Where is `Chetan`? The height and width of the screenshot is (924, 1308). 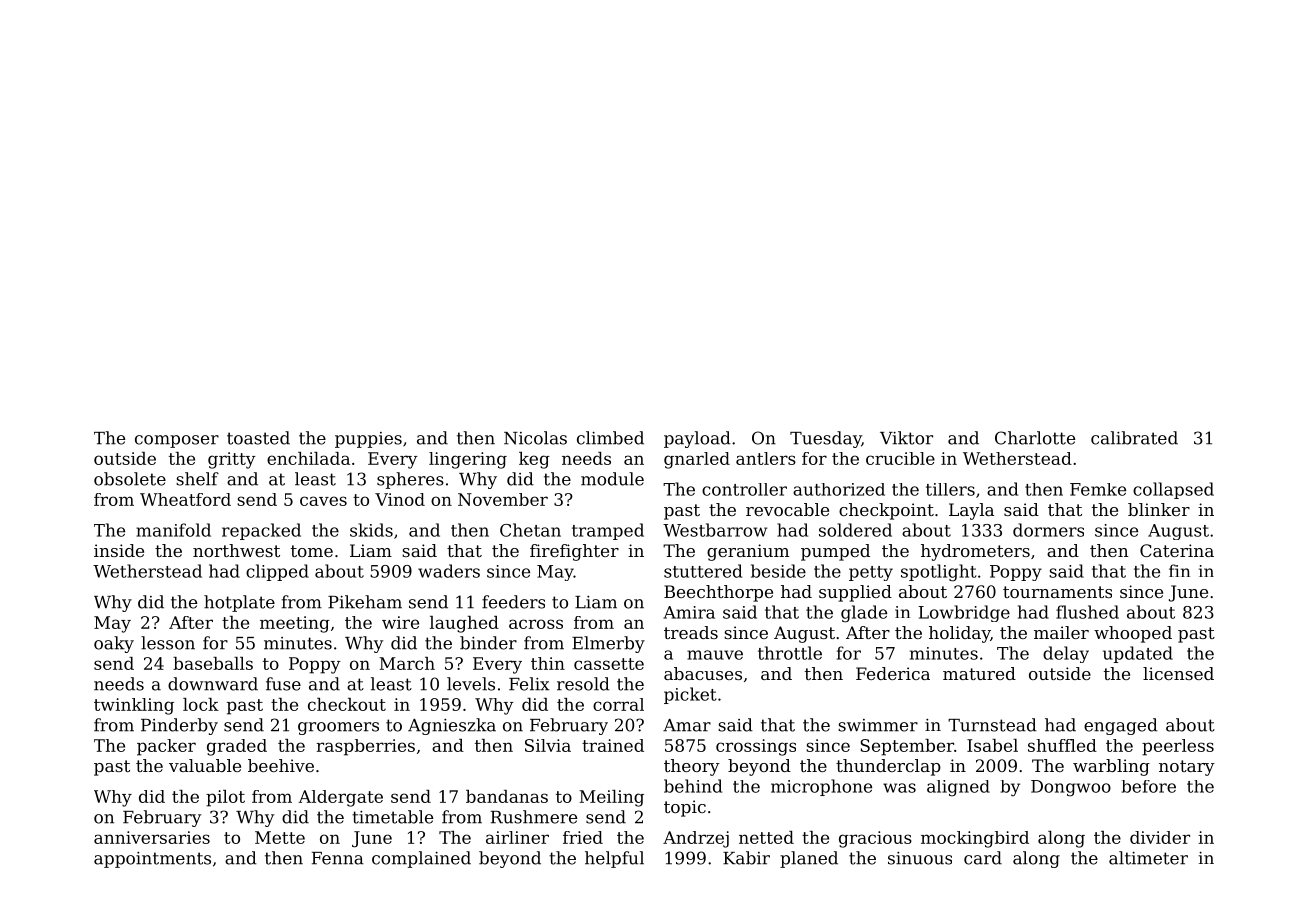 Chetan is located at coordinates (530, 530).
